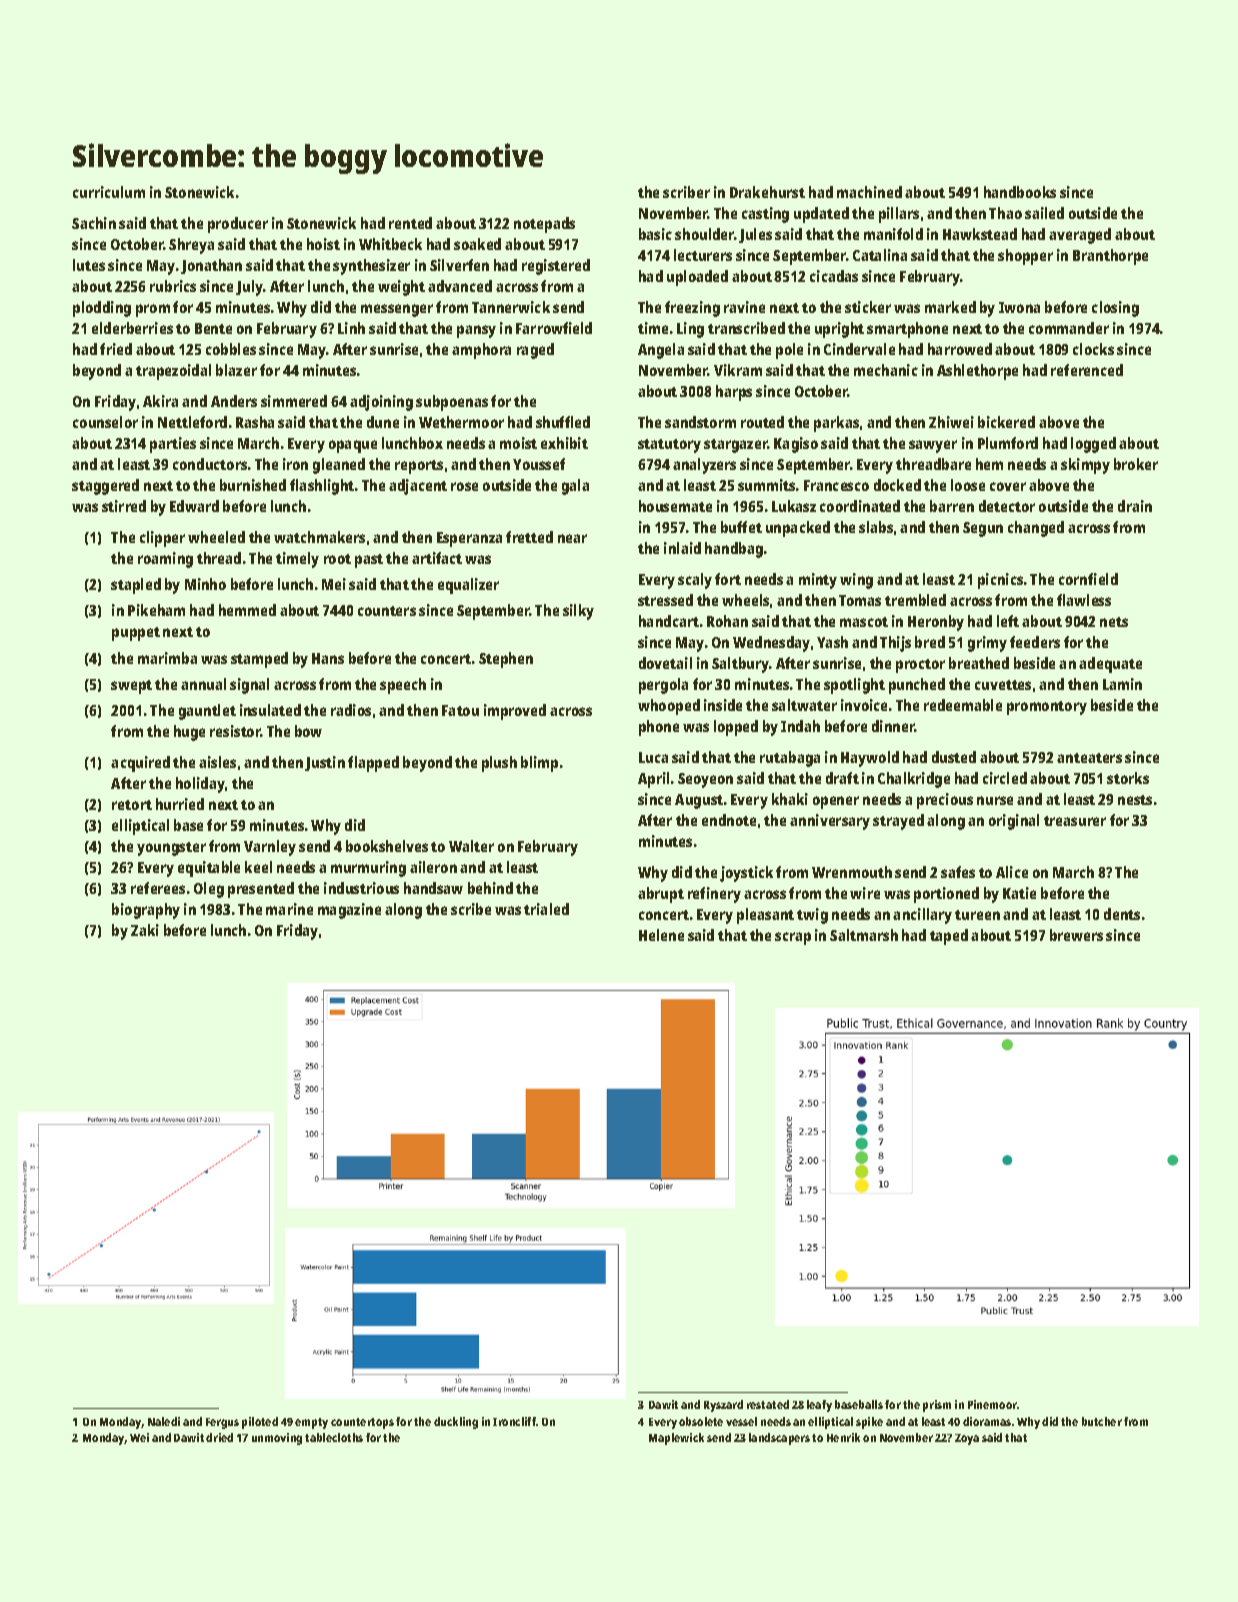  What do you see at coordinates (334, 1437) in the screenshot?
I see `tablecloths` at bounding box center [334, 1437].
